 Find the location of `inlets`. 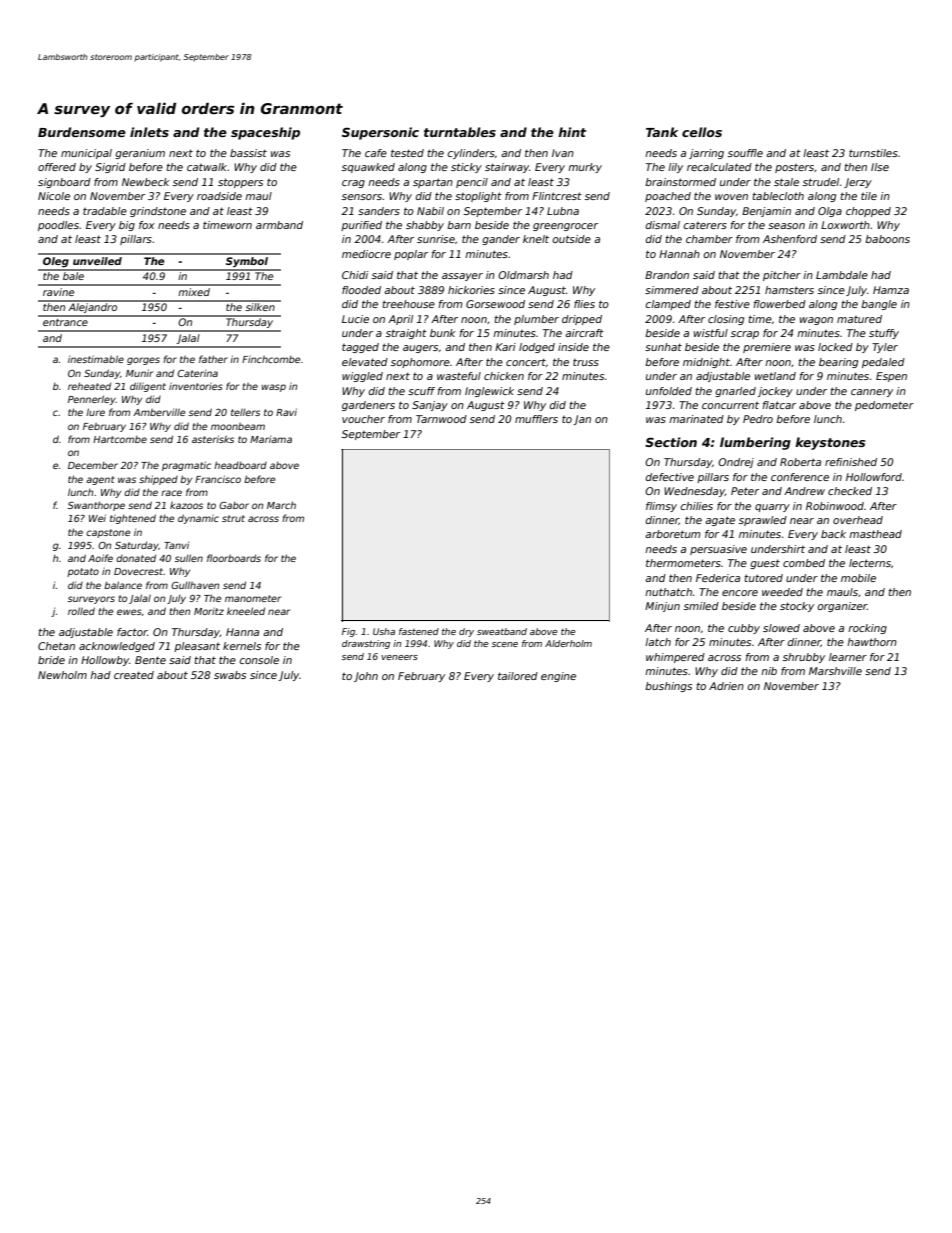

inlets is located at coordinates (149, 132).
